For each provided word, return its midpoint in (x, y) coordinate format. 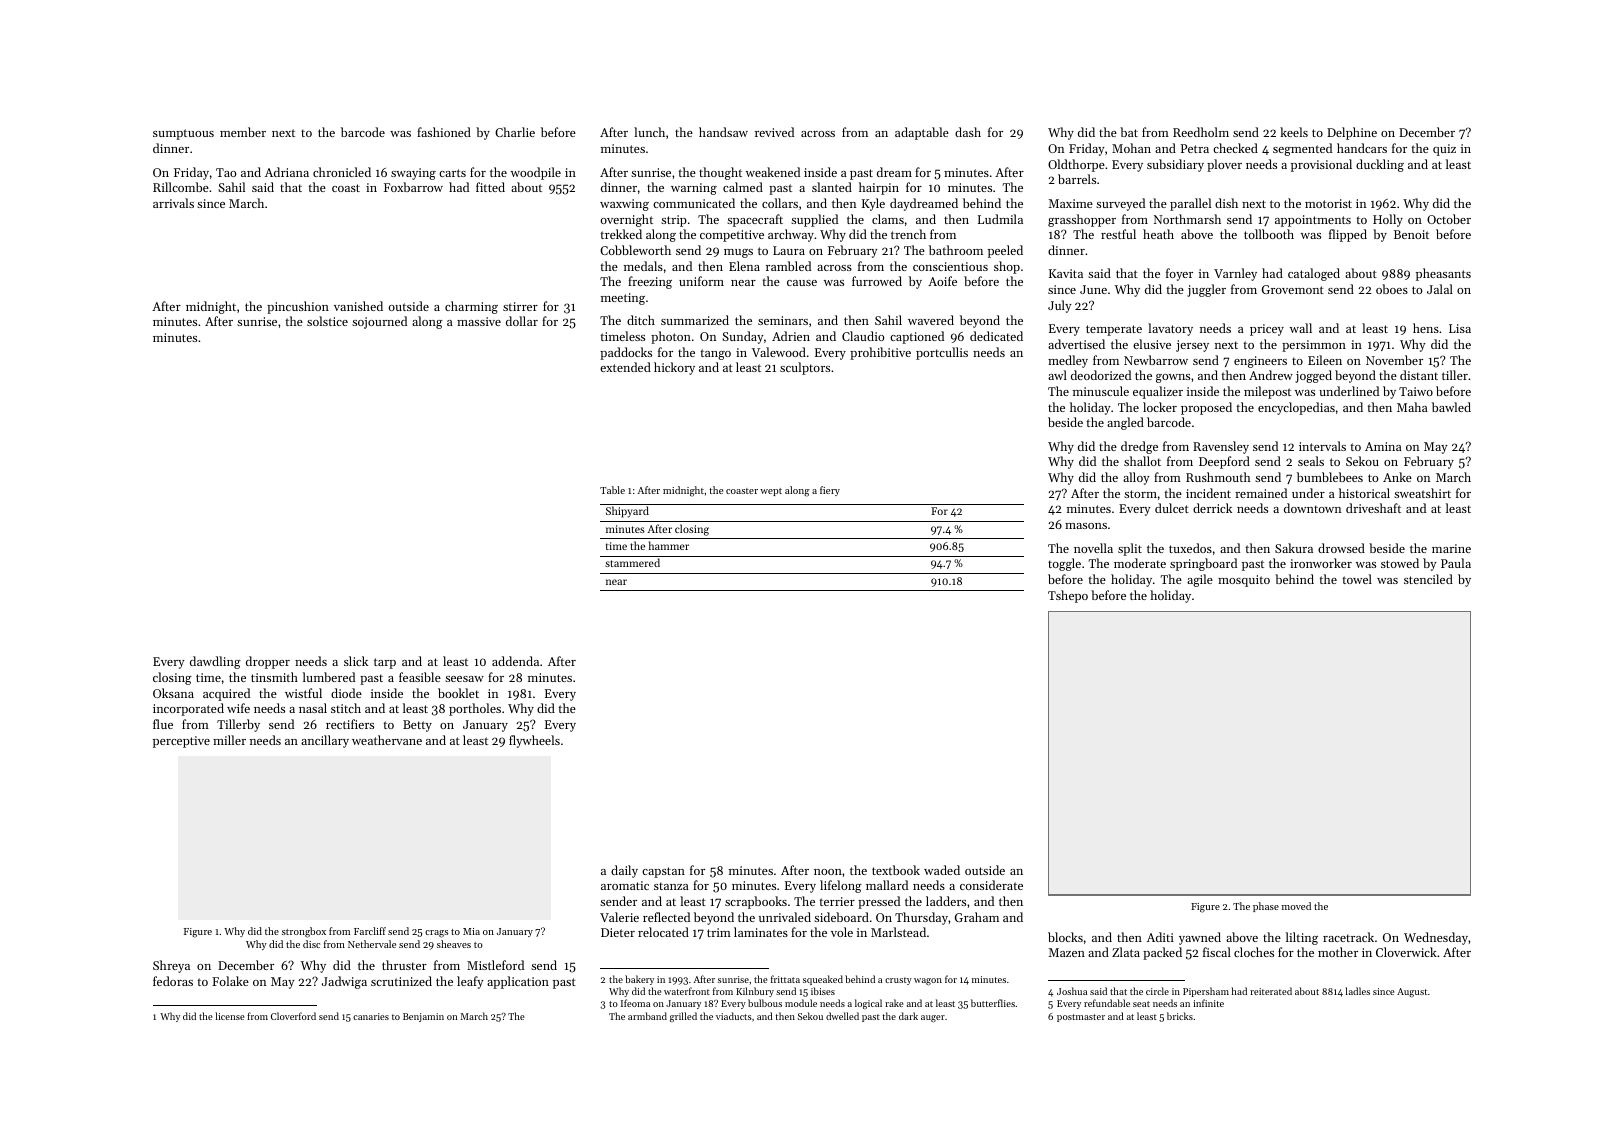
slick (356, 661)
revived (774, 132)
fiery (830, 491)
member (243, 132)
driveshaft (1373, 508)
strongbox (304, 932)
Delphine (1352, 133)
